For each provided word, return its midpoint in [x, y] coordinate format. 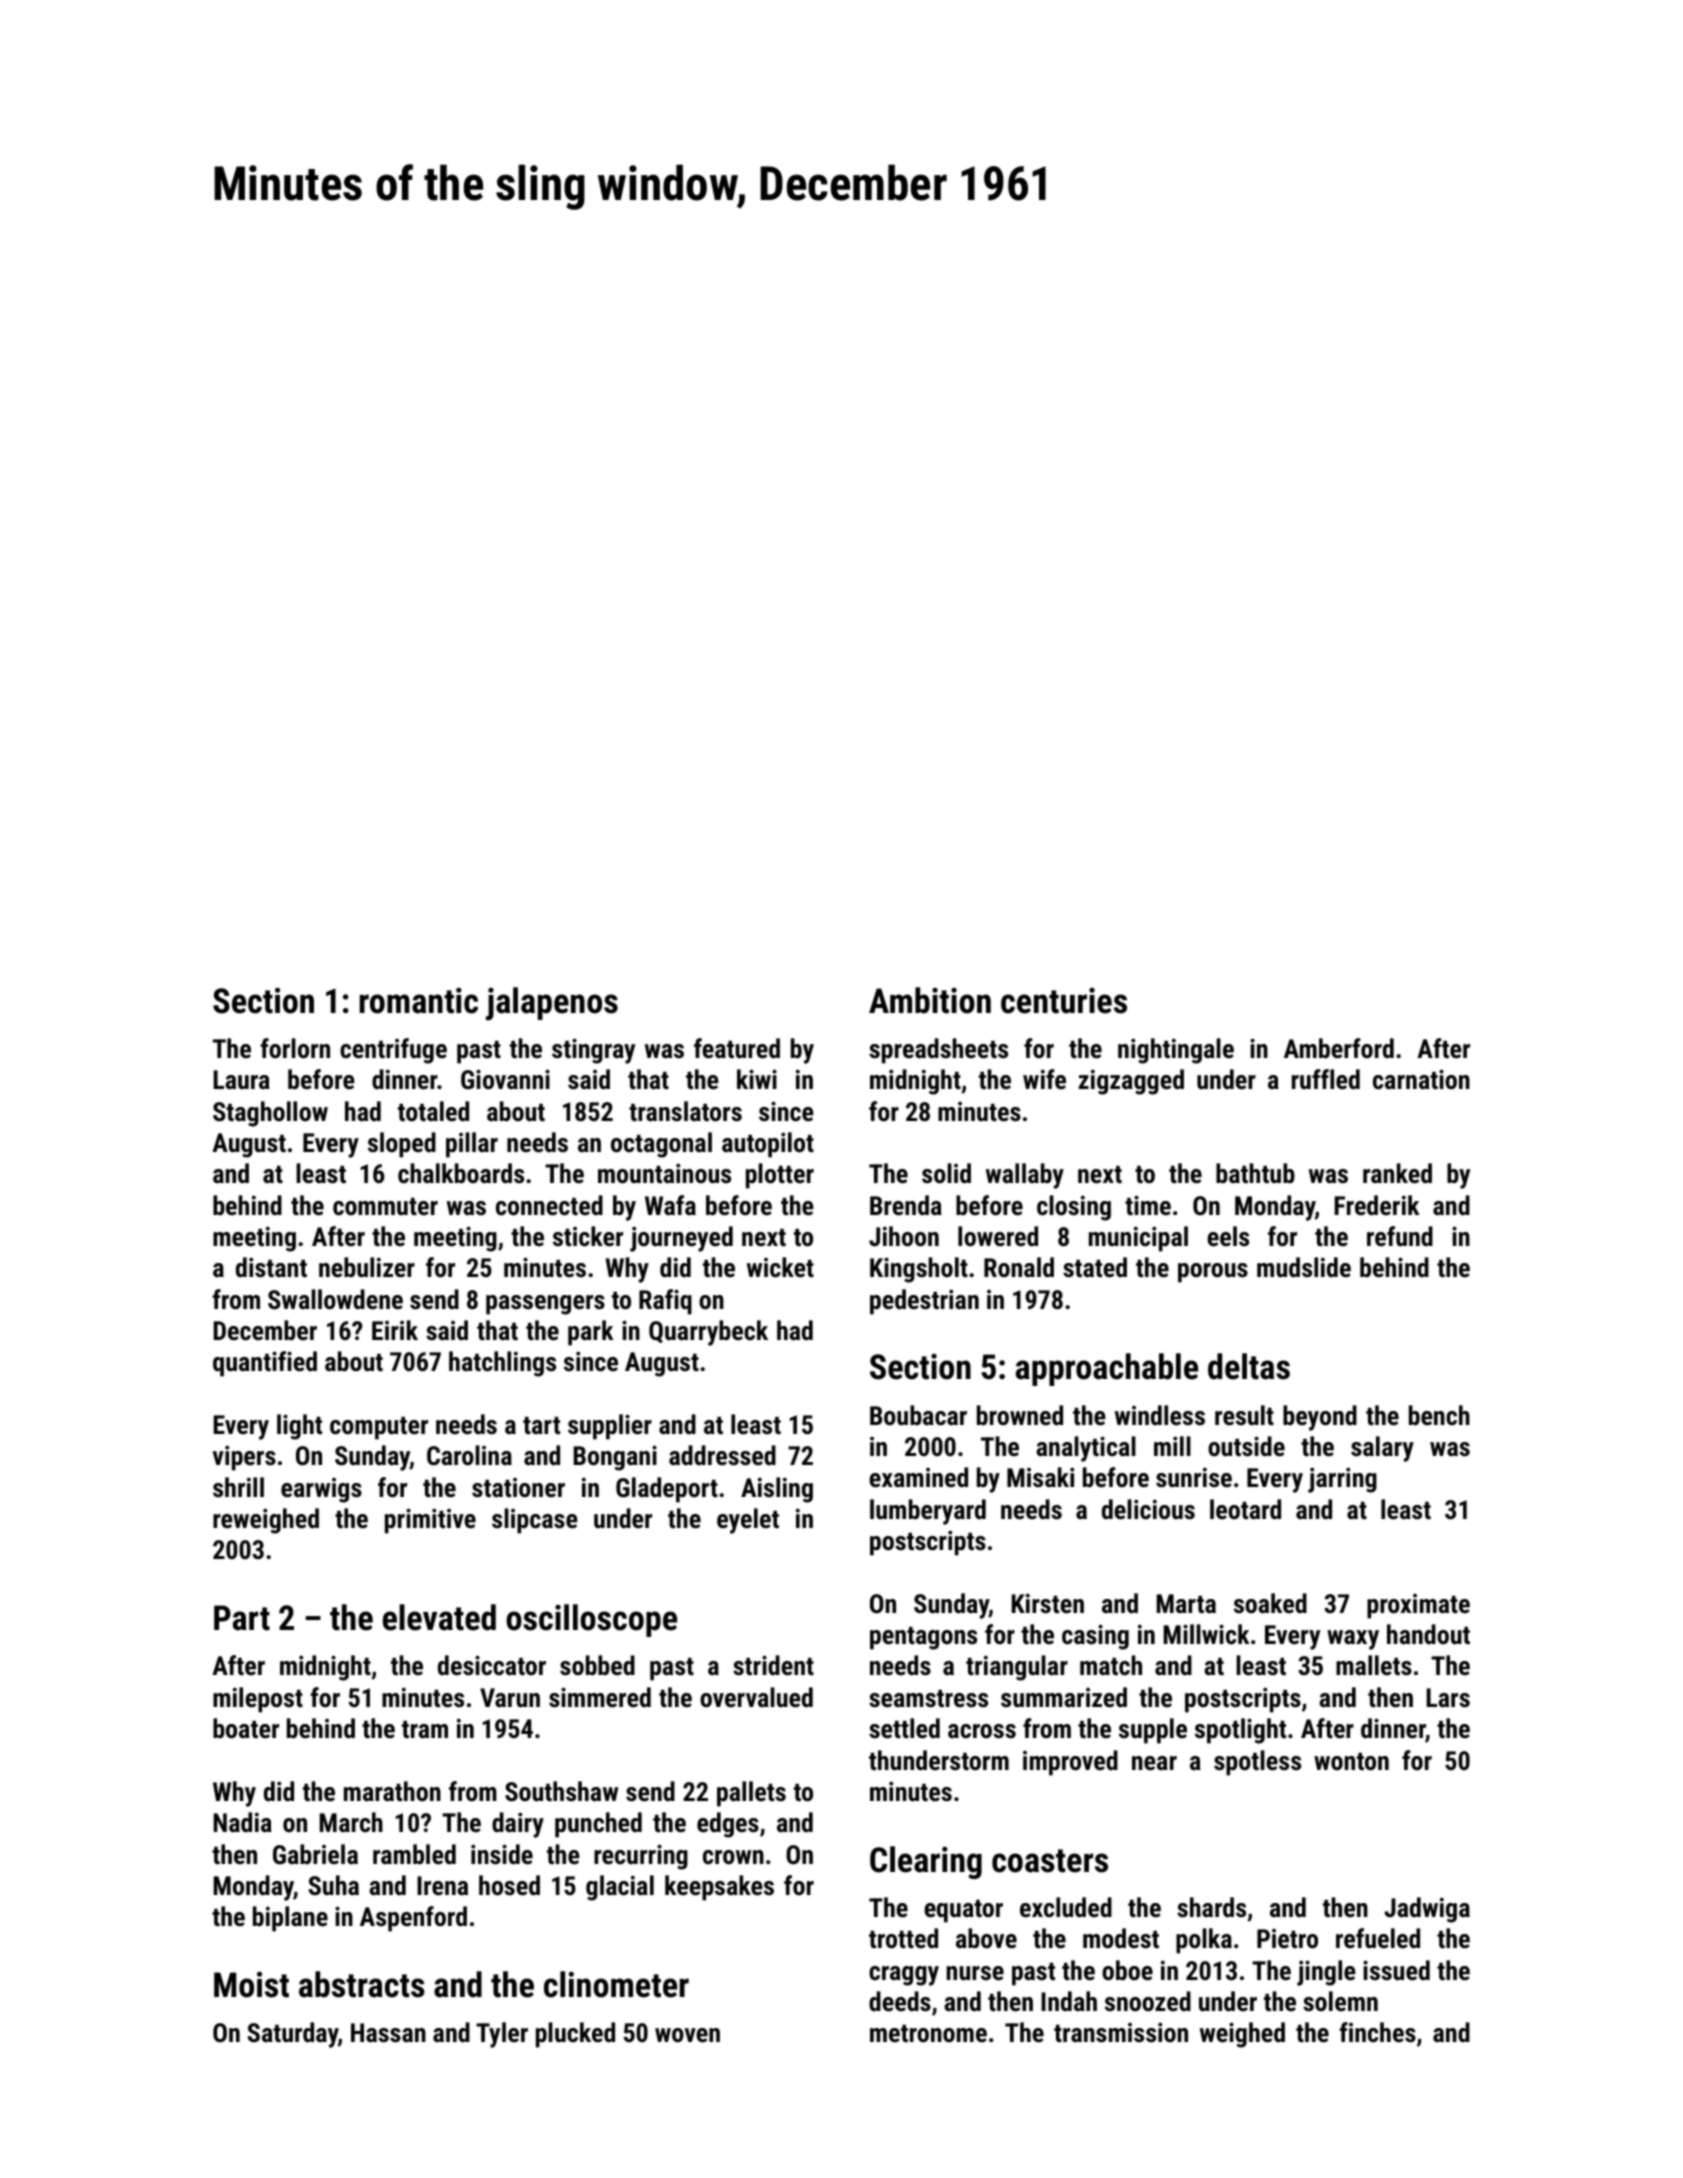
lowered [998, 1236]
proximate [1418, 1606]
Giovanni [505, 1079]
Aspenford [413, 1919]
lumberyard [928, 1512]
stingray [593, 1051]
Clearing [926, 1862]
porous [1213, 1273]
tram [425, 1729]
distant [271, 1267]
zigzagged [1131, 1082]
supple [1153, 1731]
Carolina [469, 1455]
